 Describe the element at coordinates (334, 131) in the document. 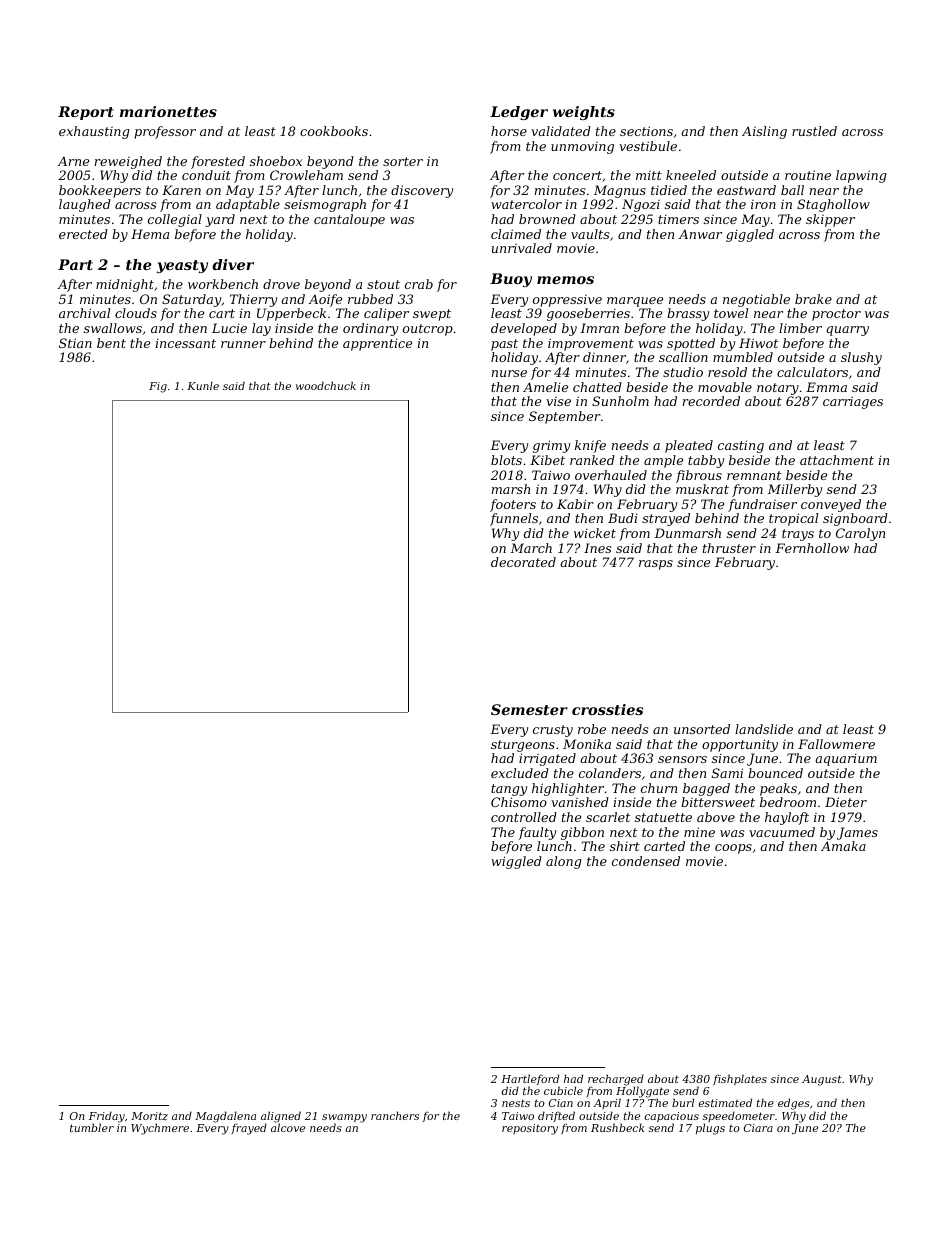

I see `cookbooks` at that location.
